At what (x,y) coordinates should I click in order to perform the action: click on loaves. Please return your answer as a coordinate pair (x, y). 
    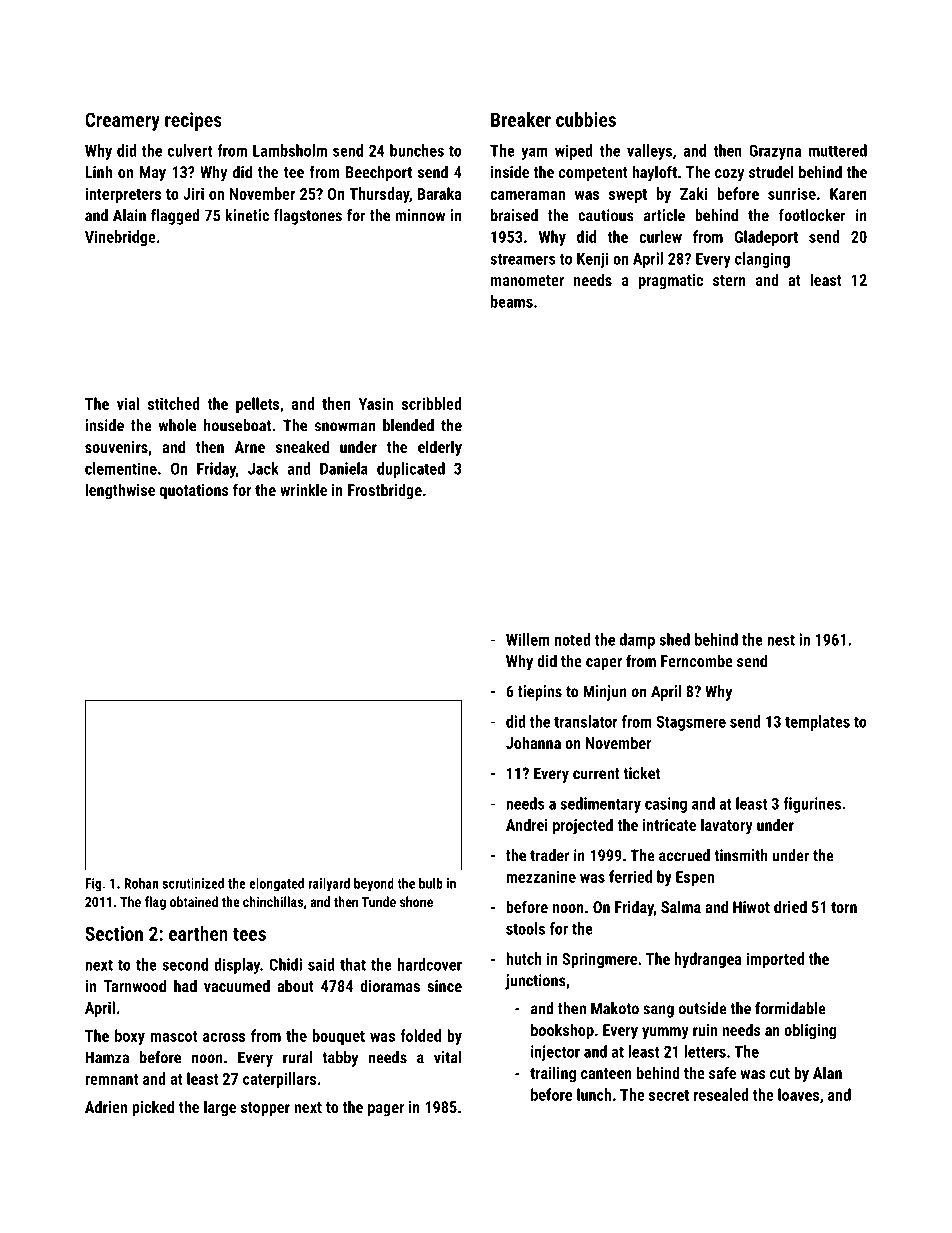
    Looking at the image, I should click on (798, 1094).
